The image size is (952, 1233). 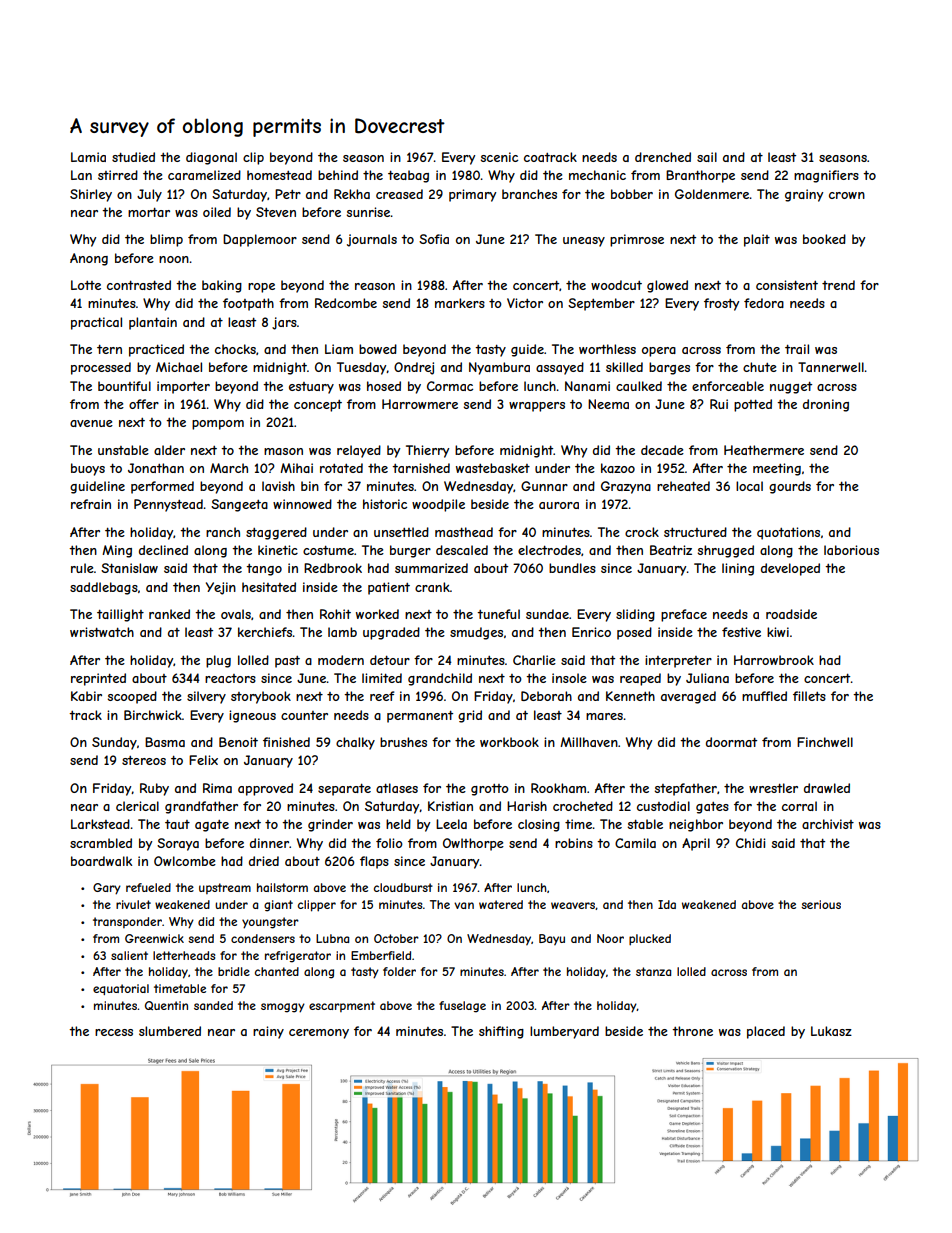 I want to click on preface, so click(x=684, y=615).
